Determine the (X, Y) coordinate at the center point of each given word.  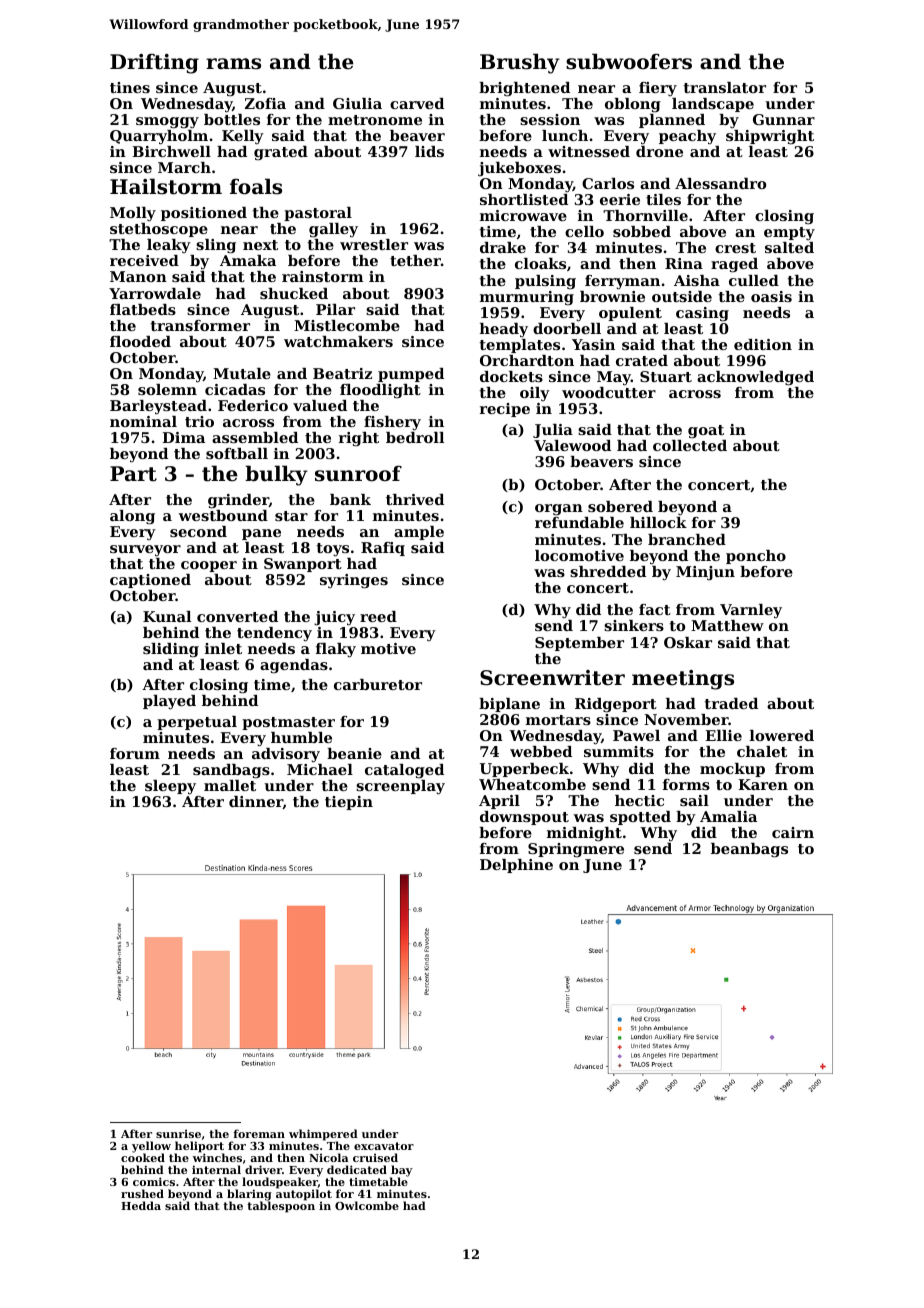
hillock (658, 522)
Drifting (154, 63)
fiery (658, 89)
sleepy (170, 787)
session (550, 119)
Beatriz (342, 373)
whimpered (323, 1135)
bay (401, 1171)
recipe (505, 410)
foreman (259, 1133)
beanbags (749, 850)
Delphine (516, 866)
